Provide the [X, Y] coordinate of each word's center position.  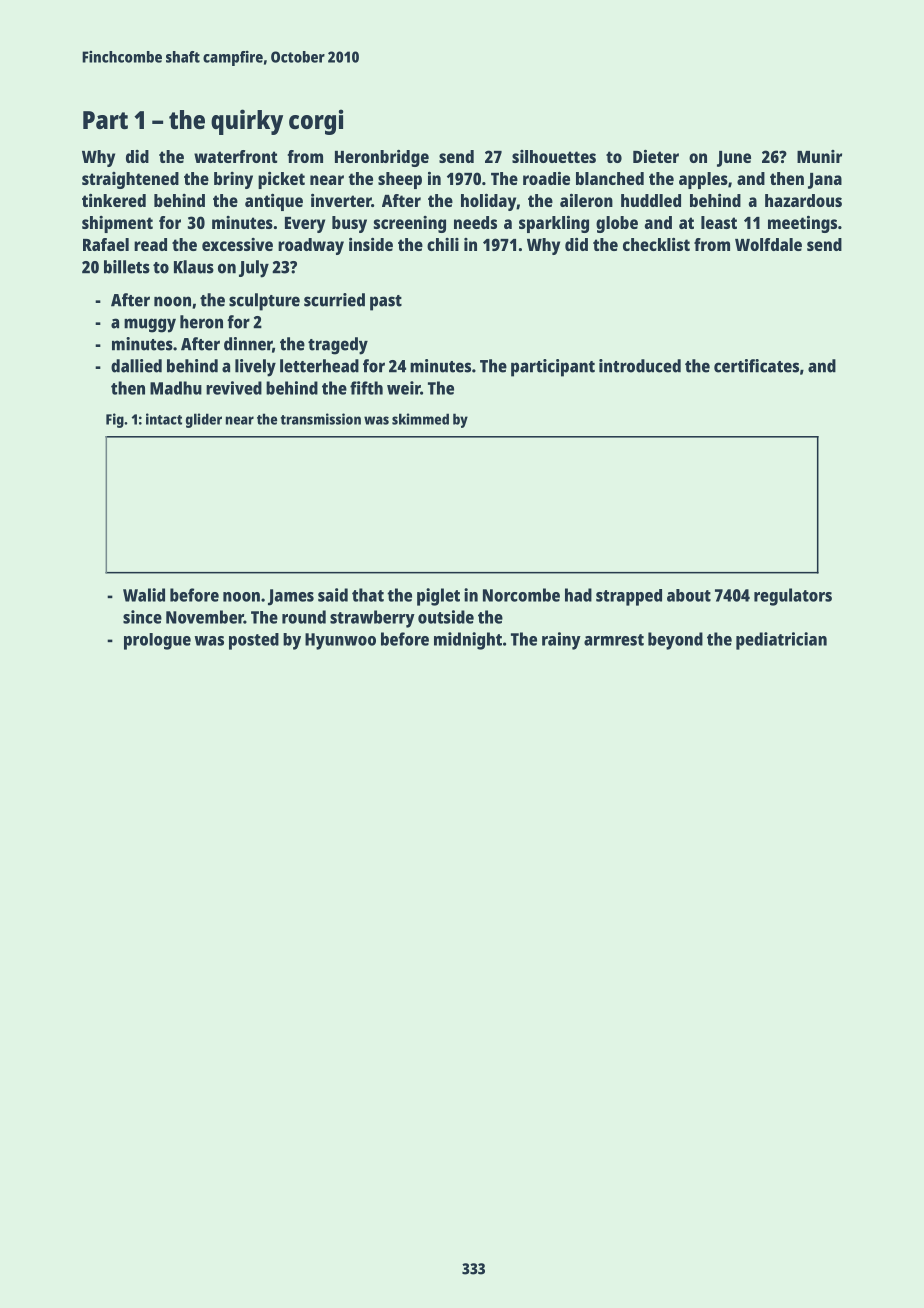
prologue [157, 641]
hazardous [803, 200]
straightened [130, 180]
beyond [675, 641]
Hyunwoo [340, 641]
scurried [334, 300]
